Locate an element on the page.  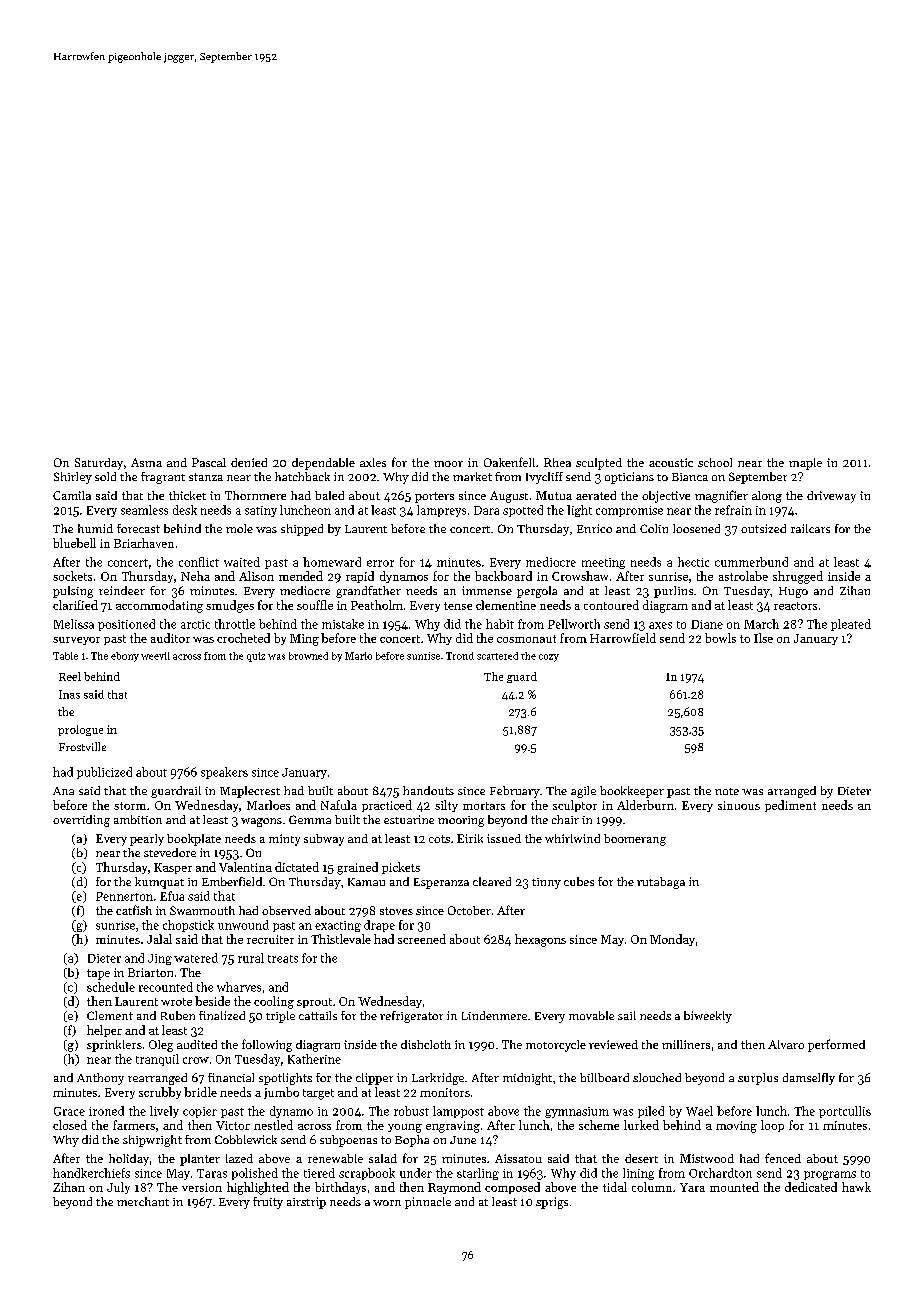
Ana is located at coordinates (63, 791).
